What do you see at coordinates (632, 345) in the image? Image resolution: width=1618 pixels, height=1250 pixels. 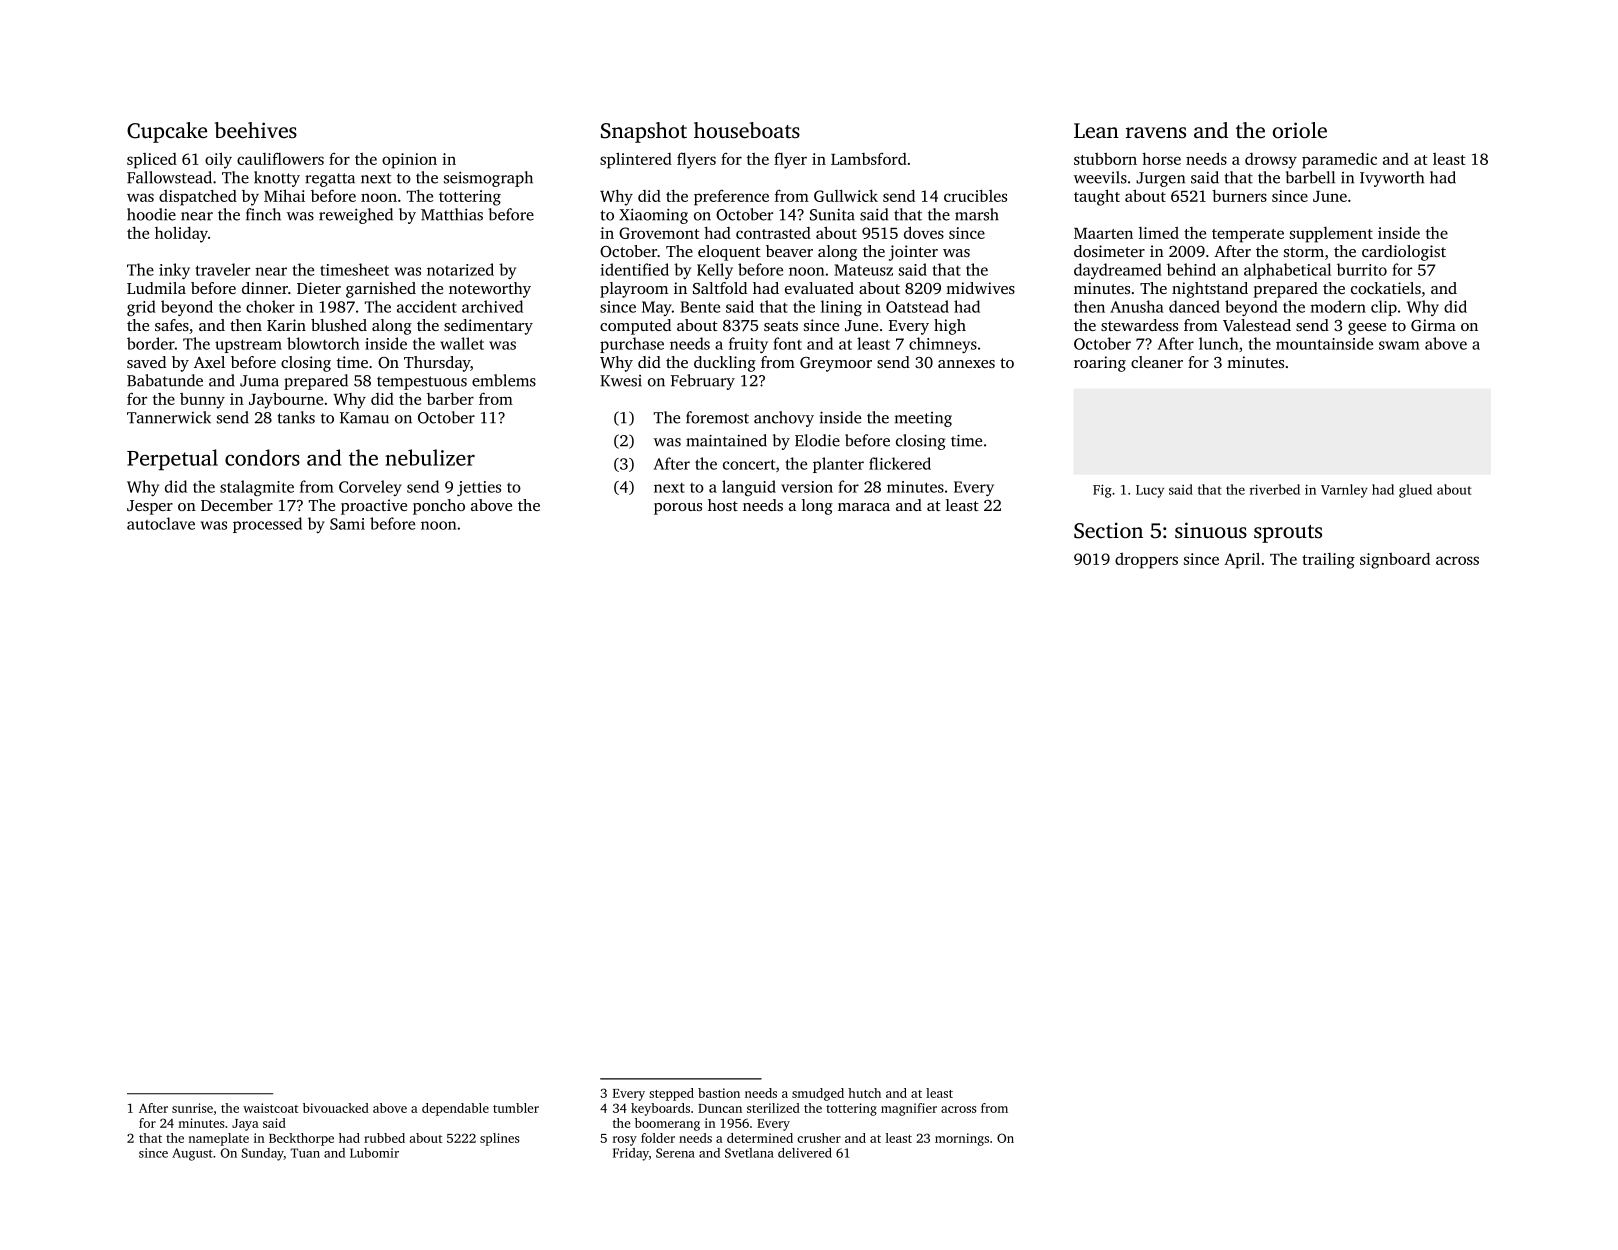 I see `purchase` at bounding box center [632, 345].
